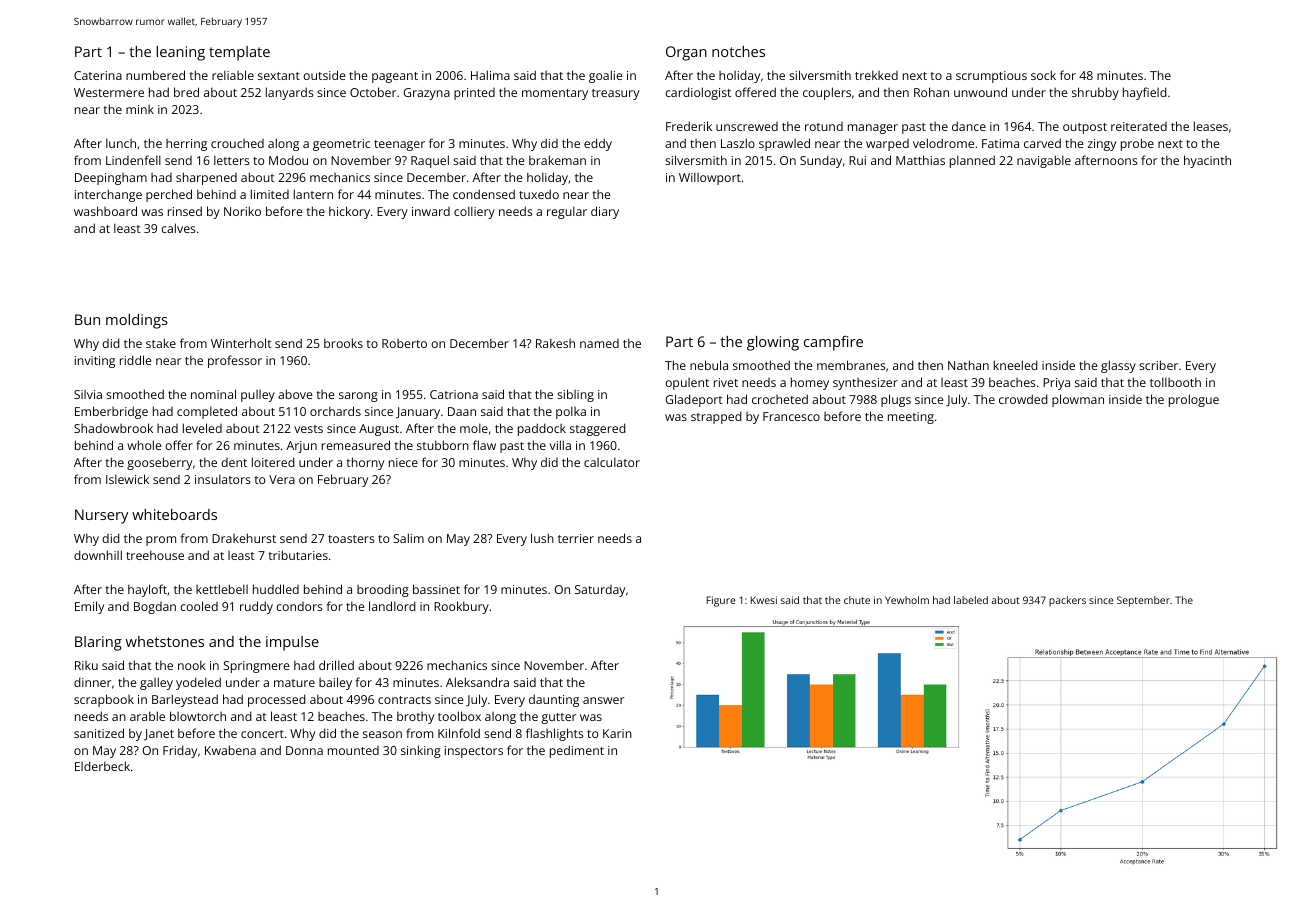  What do you see at coordinates (1158, 365) in the page?
I see `scriber` at bounding box center [1158, 365].
